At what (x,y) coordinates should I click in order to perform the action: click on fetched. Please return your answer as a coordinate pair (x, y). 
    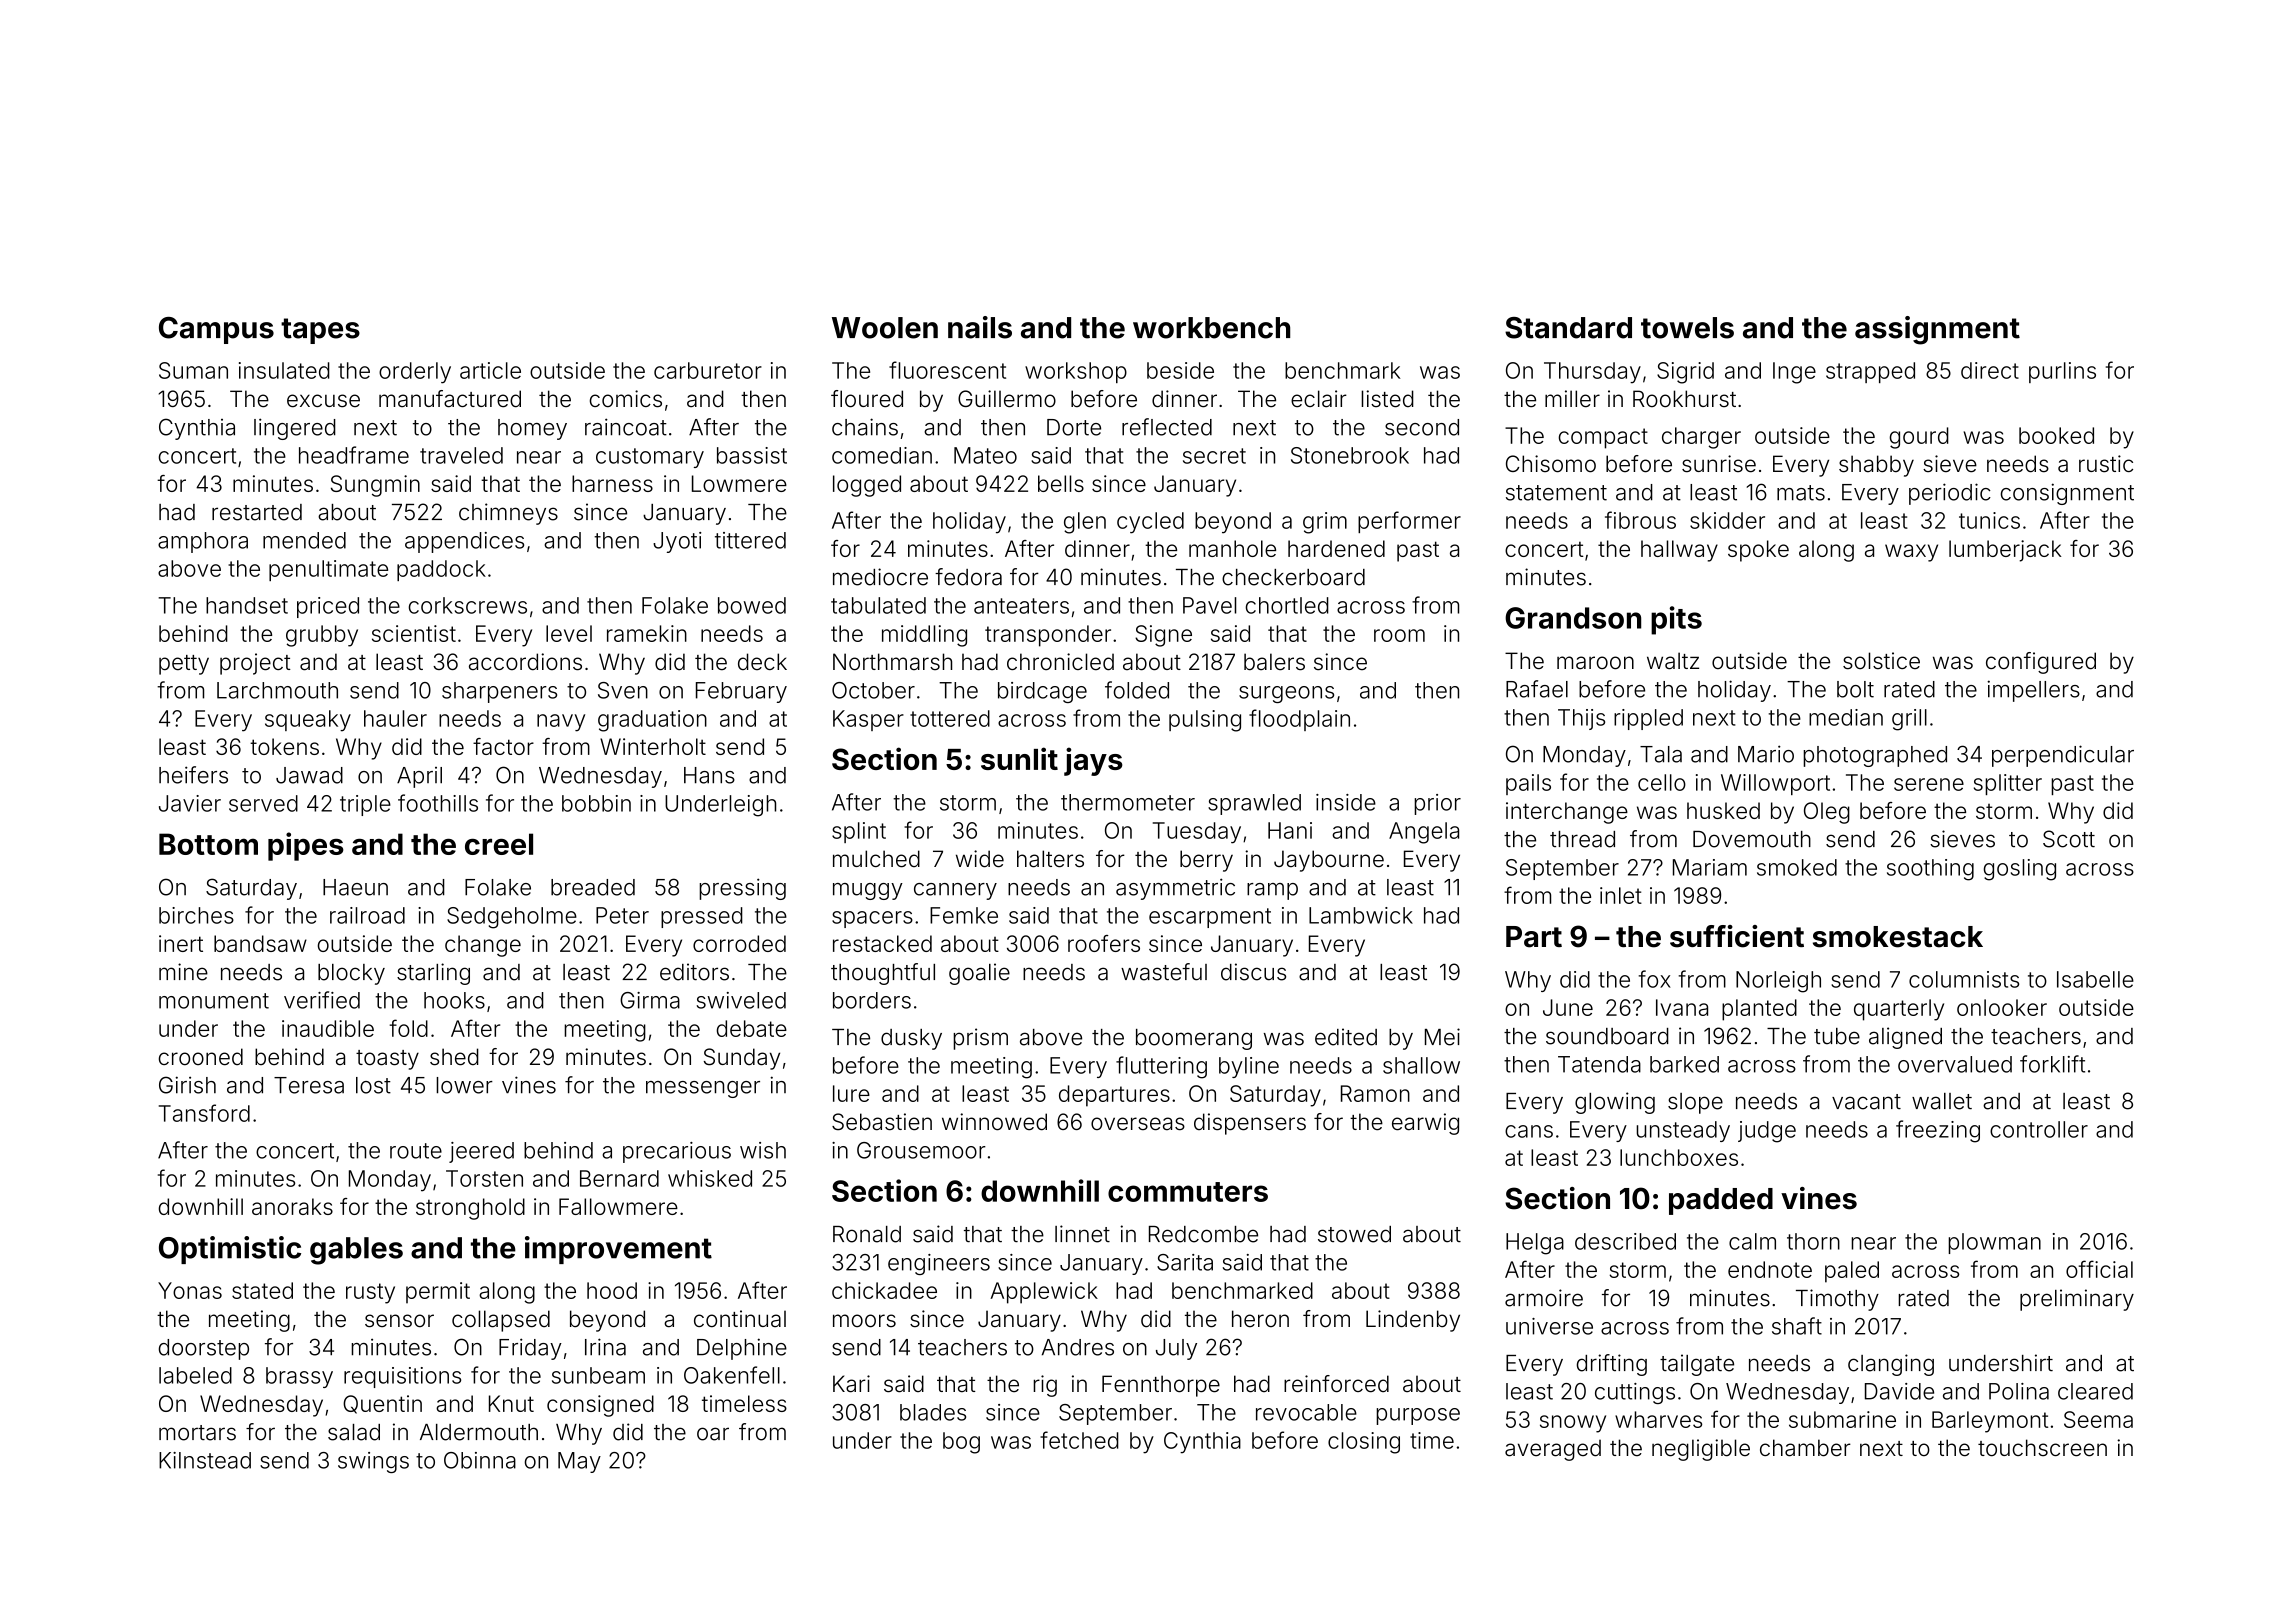
    Looking at the image, I should click on (1079, 1440).
